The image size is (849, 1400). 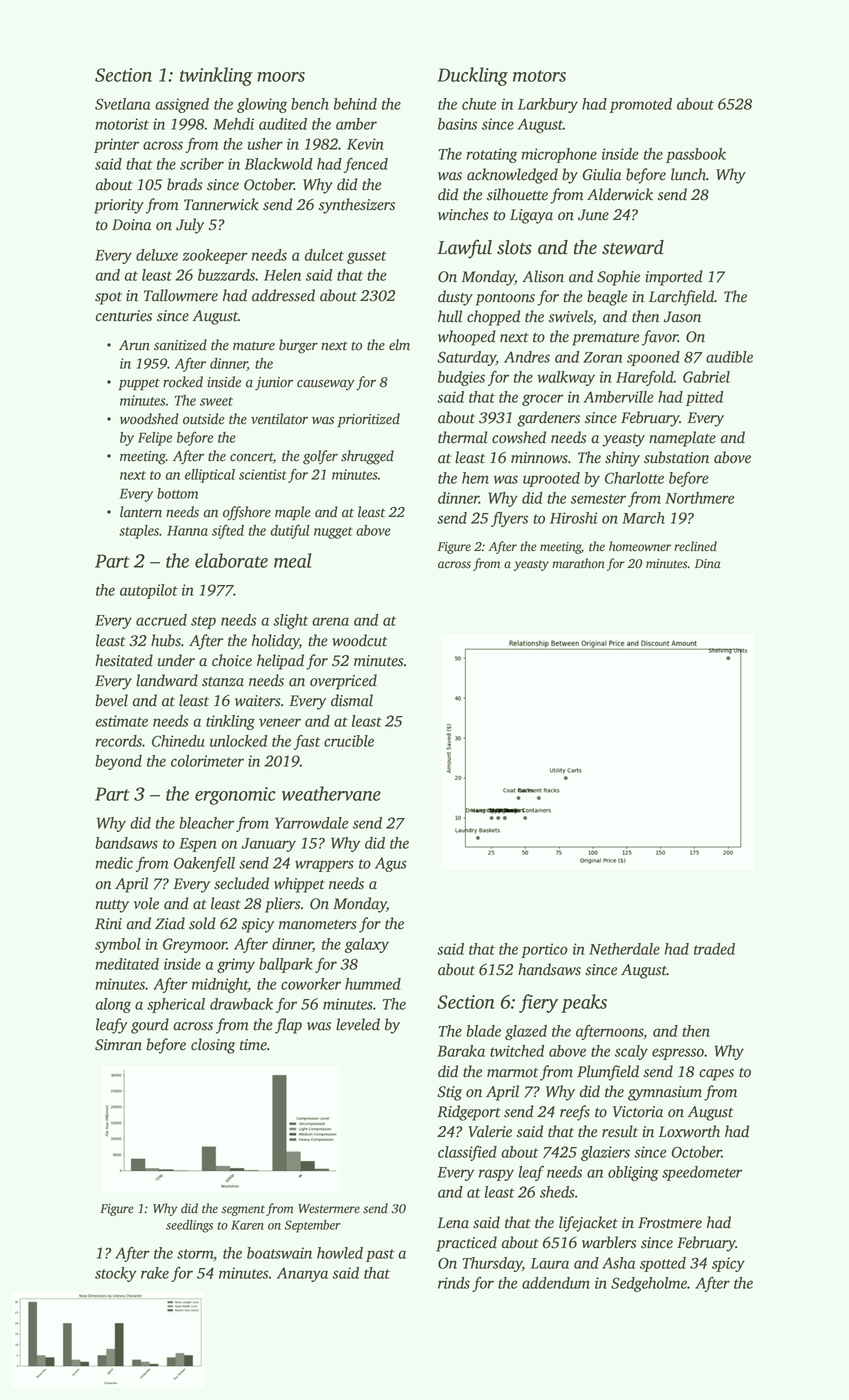 I want to click on behind, so click(x=355, y=104).
